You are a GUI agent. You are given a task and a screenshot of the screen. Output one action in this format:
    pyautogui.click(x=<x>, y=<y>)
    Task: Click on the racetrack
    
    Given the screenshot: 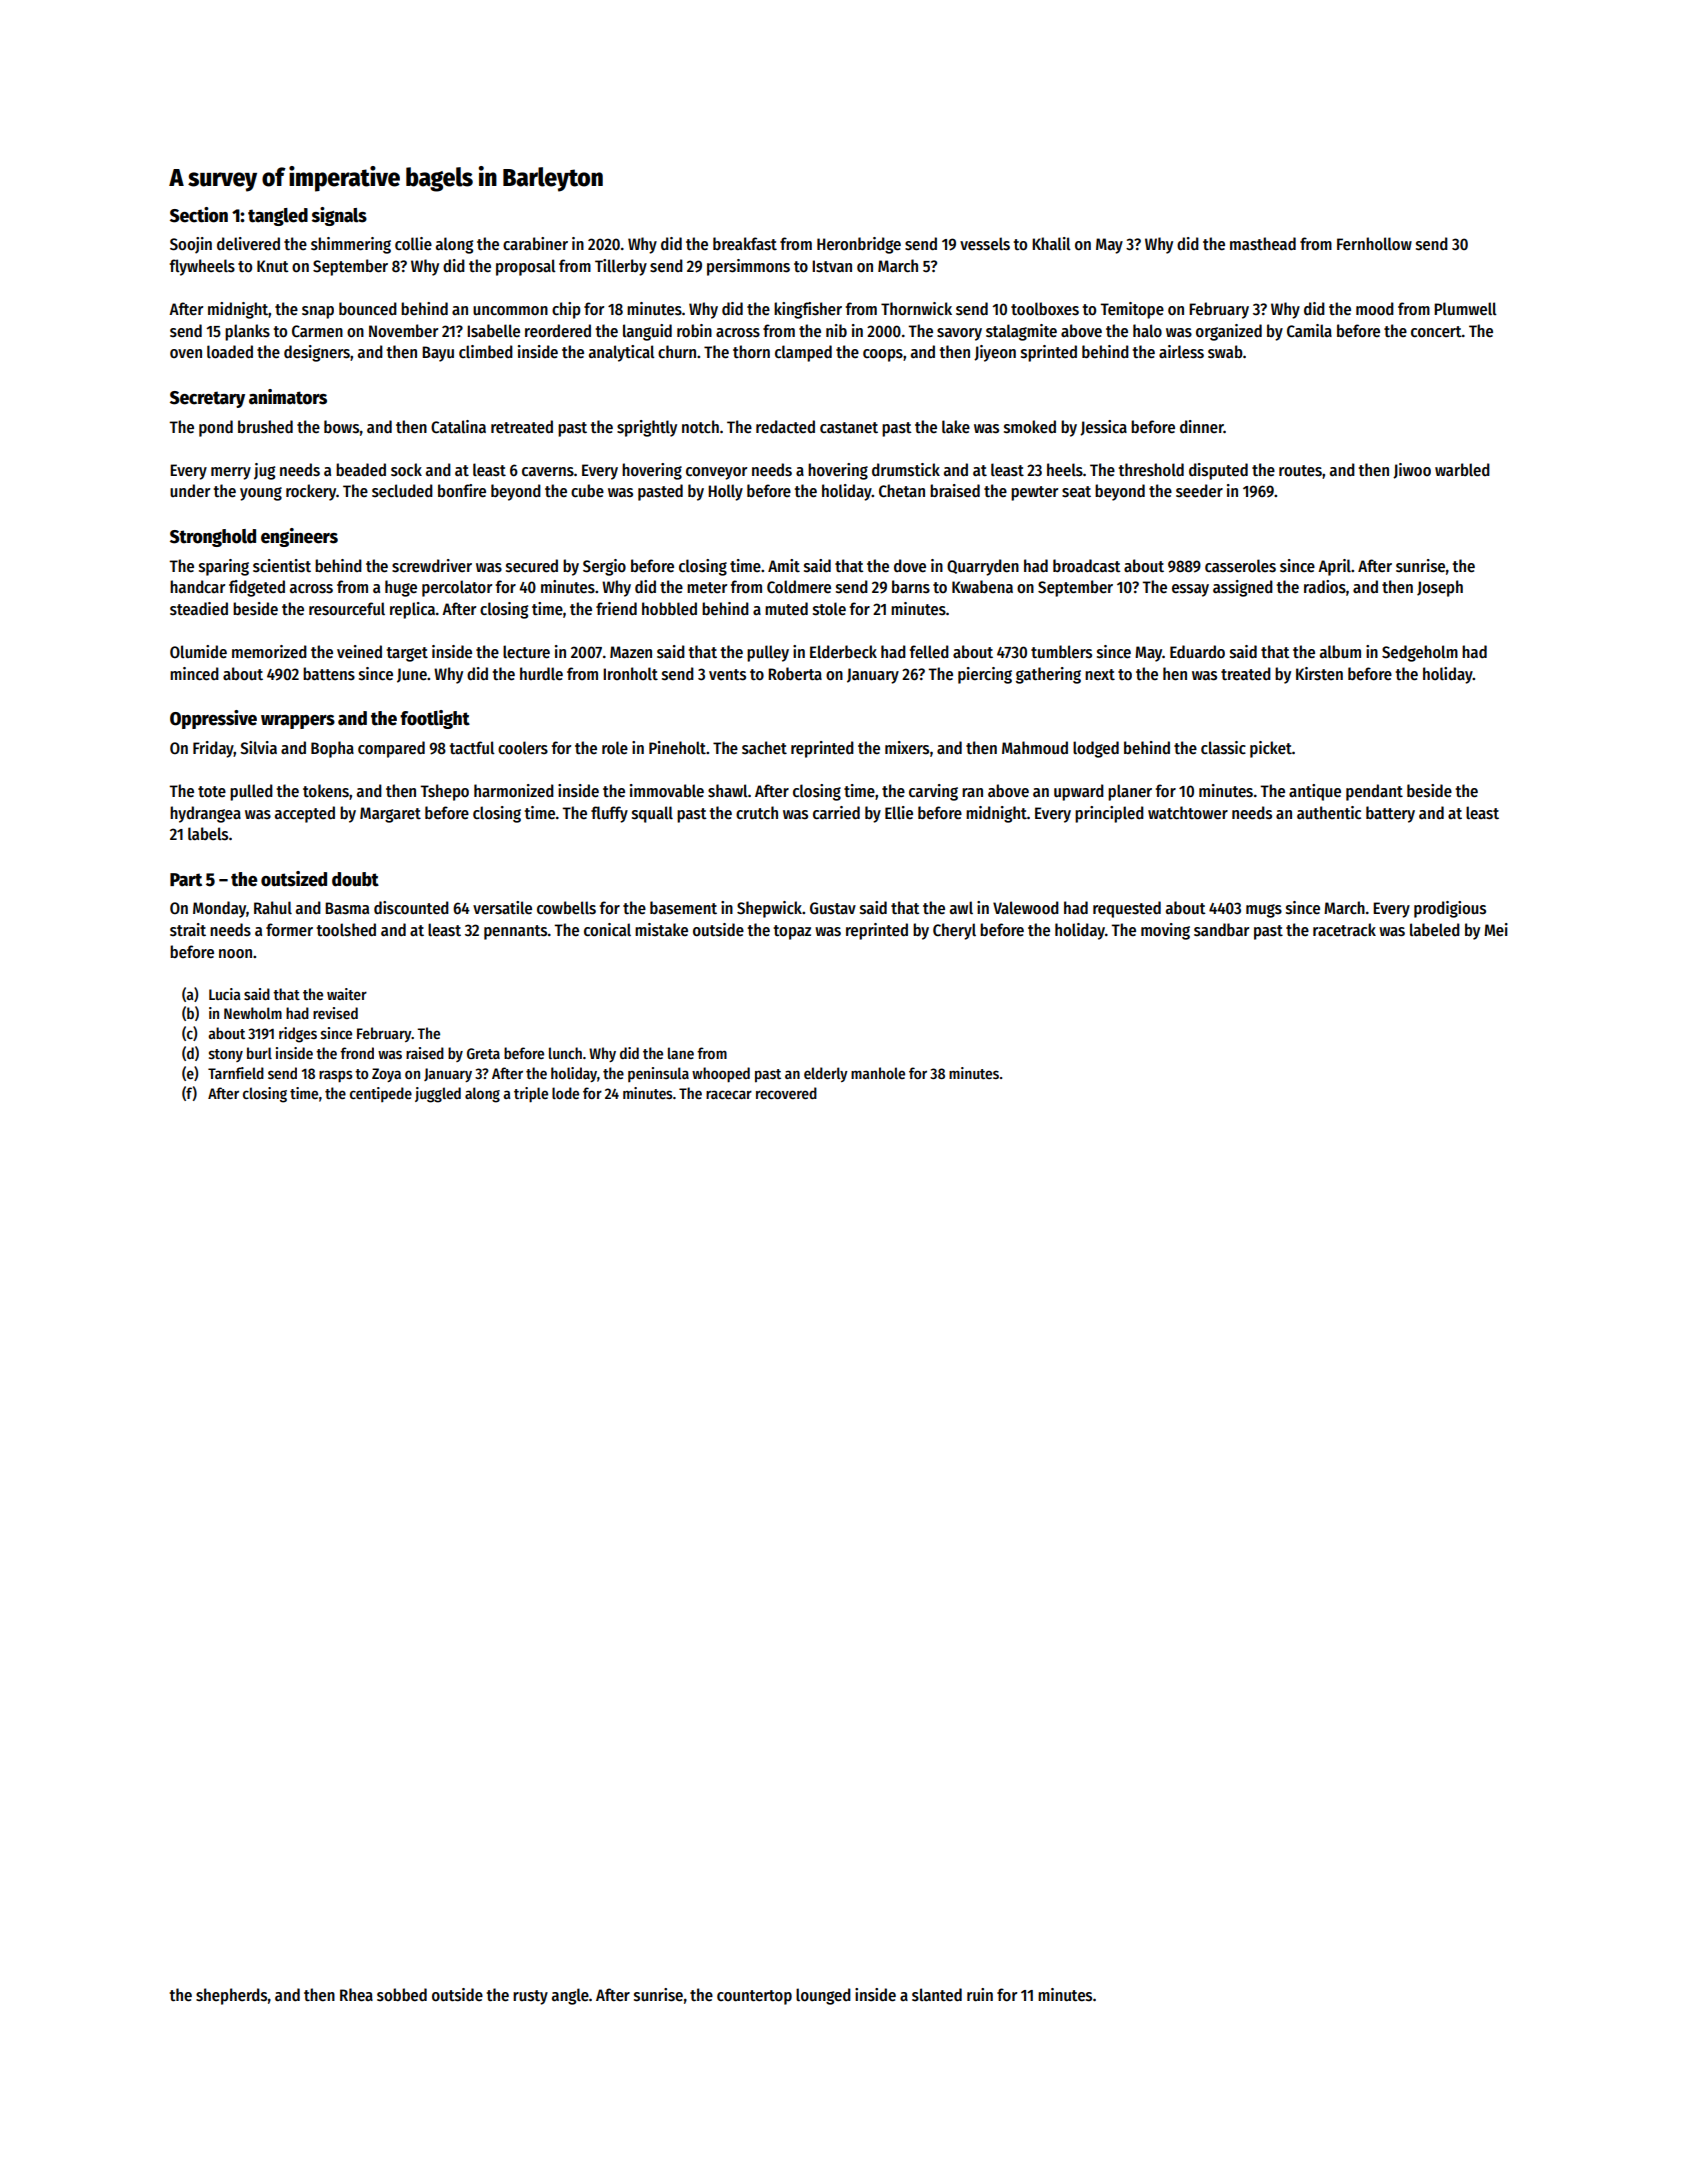 What is the action you would take?
    pyautogui.click(x=1344, y=930)
